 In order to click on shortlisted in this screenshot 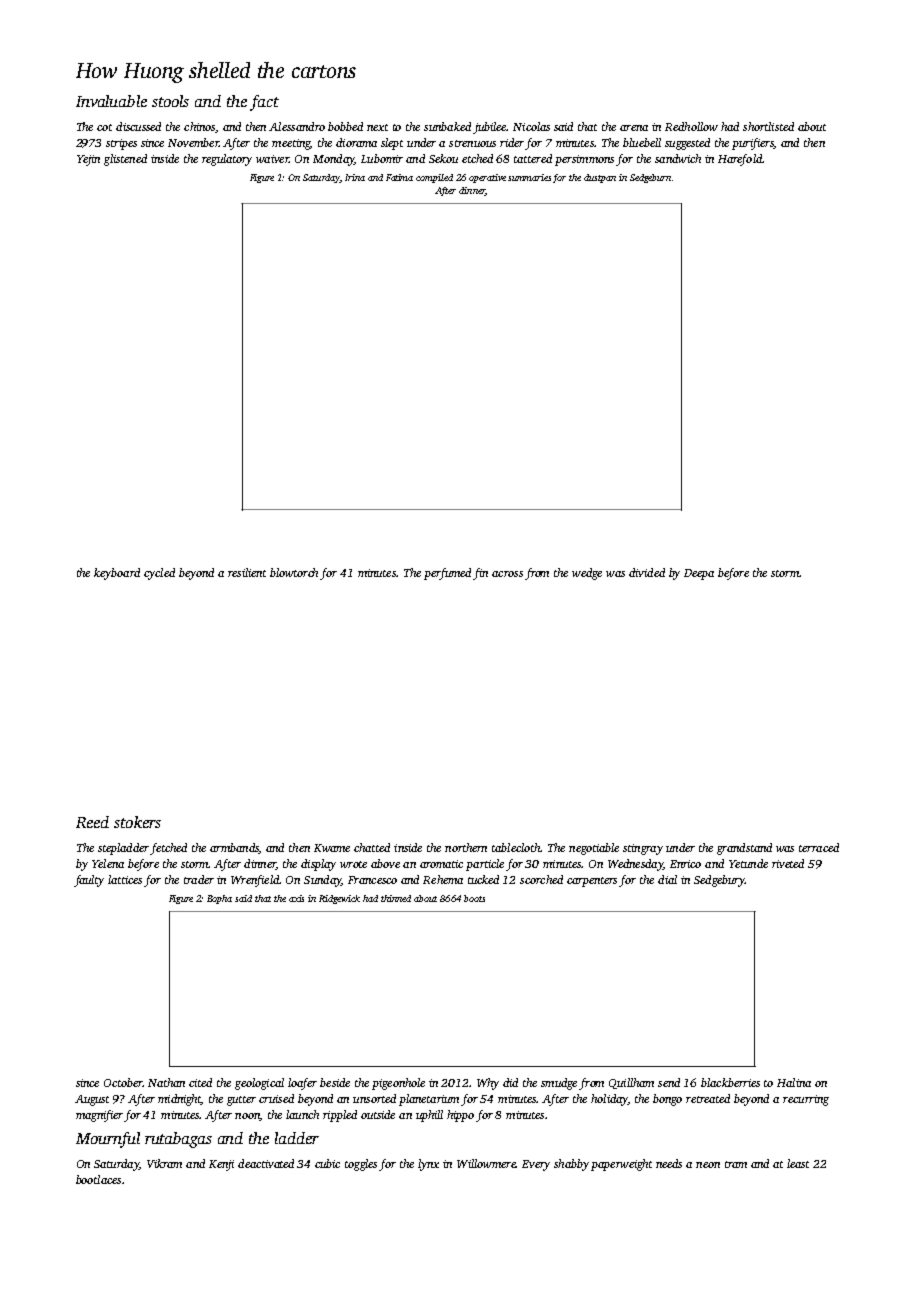, I will do `click(768, 126)`.
